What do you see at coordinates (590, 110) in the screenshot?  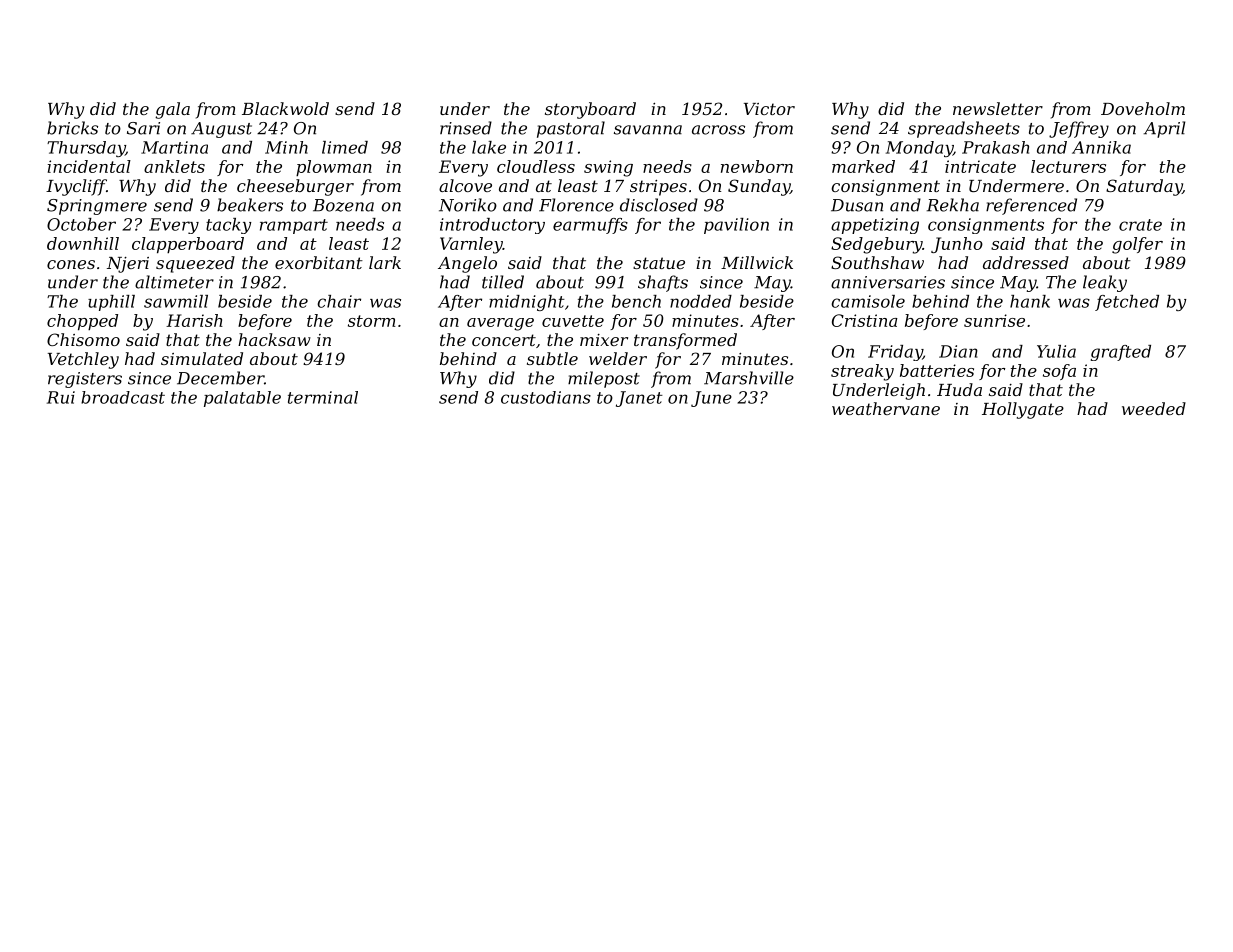 I see `storyboard` at bounding box center [590, 110].
